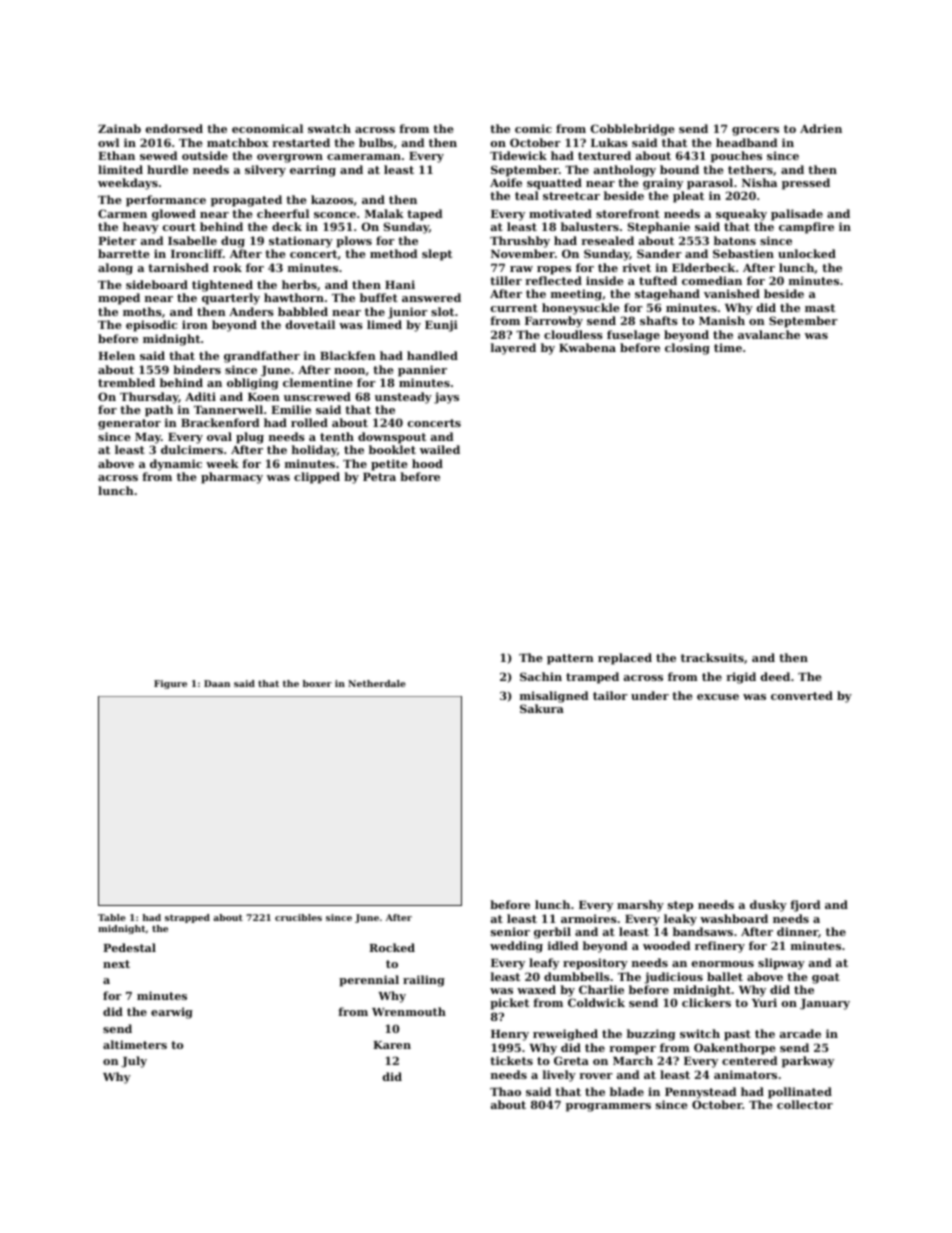 The height and width of the screenshot is (1233, 952). Describe the element at coordinates (533, 128) in the screenshot. I see `comic` at that location.
